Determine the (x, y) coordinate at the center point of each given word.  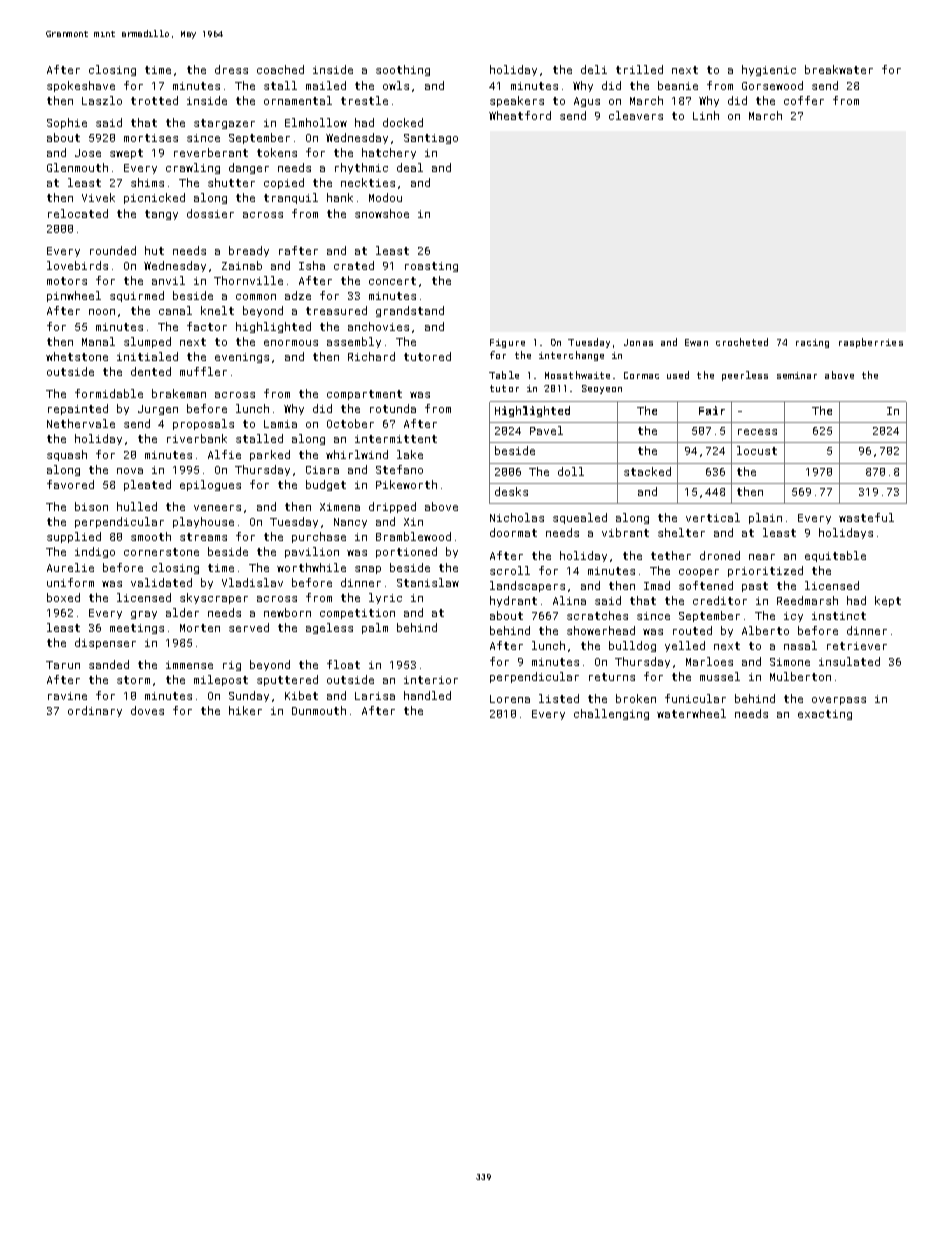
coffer (804, 100)
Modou (385, 197)
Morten (200, 628)
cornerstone (161, 552)
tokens (277, 152)
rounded (113, 250)
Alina (569, 600)
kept (888, 601)
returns (612, 677)
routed (692, 630)
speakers (517, 101)
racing (812, 343)
